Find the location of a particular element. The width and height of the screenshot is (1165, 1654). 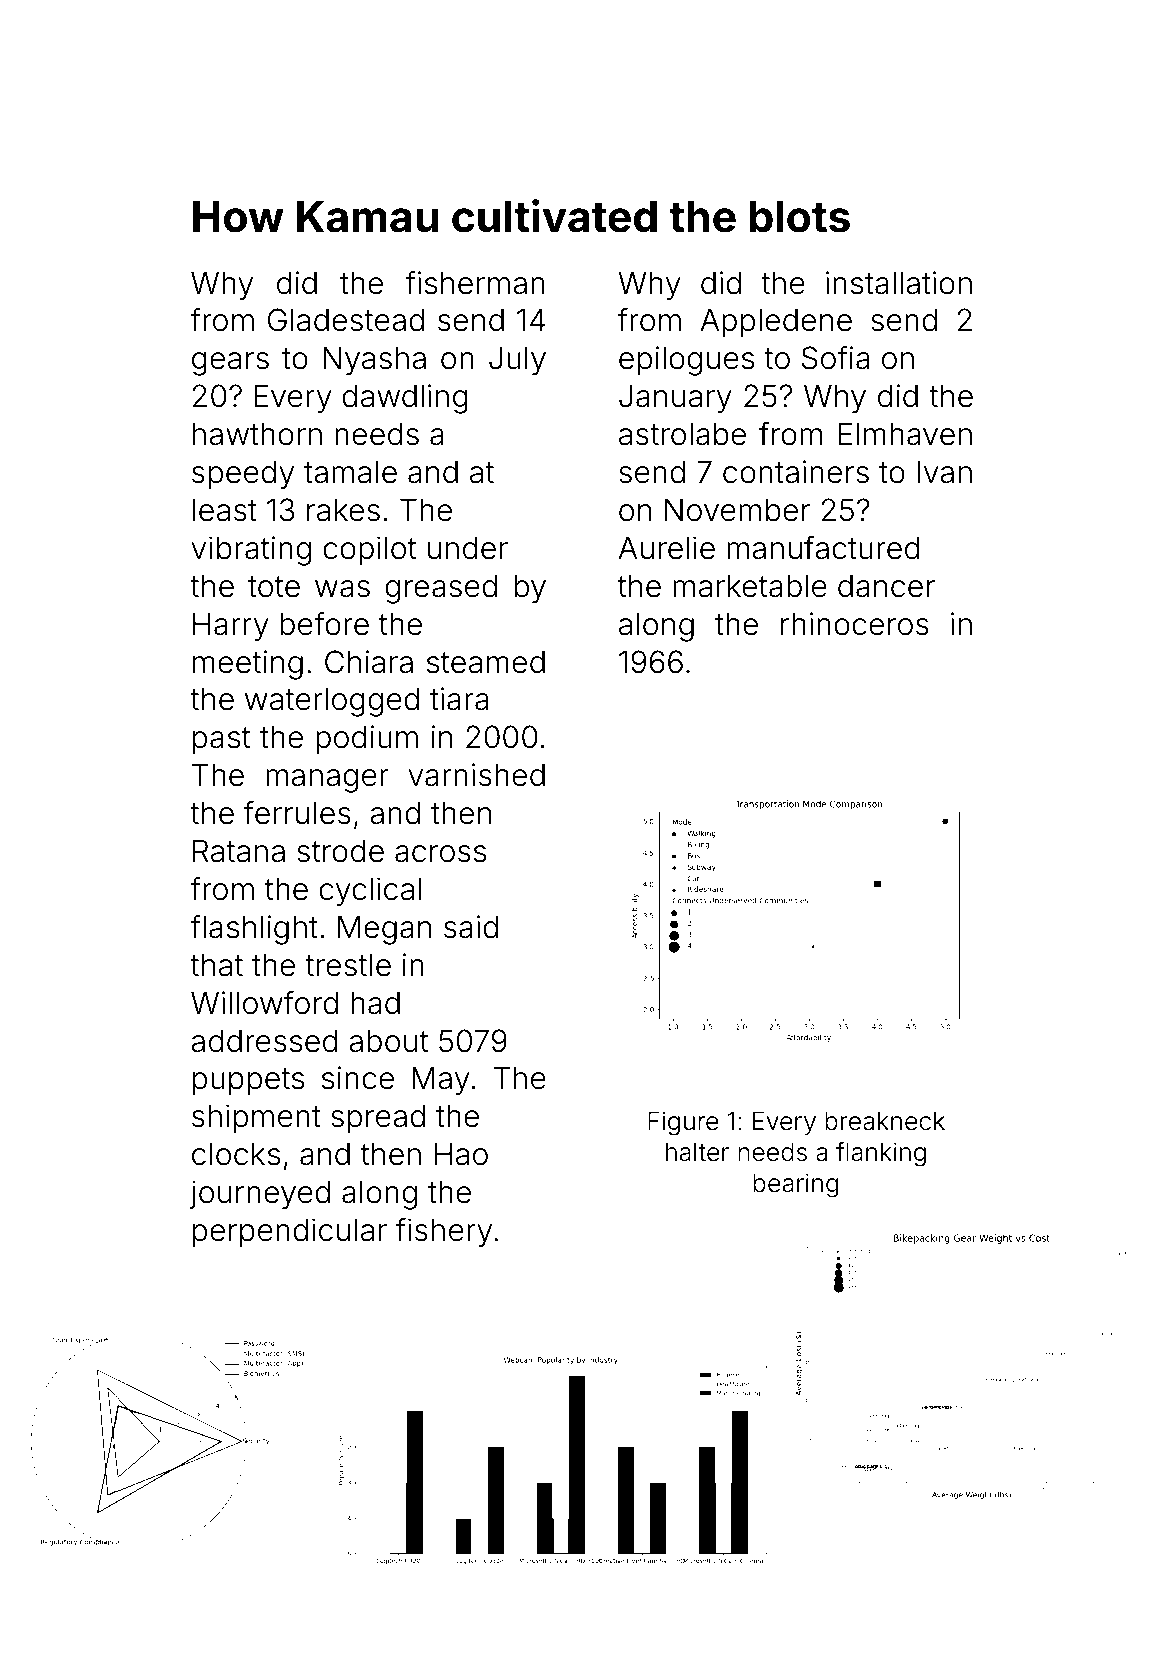

Gladestead is located at coordinates (346, 320).
